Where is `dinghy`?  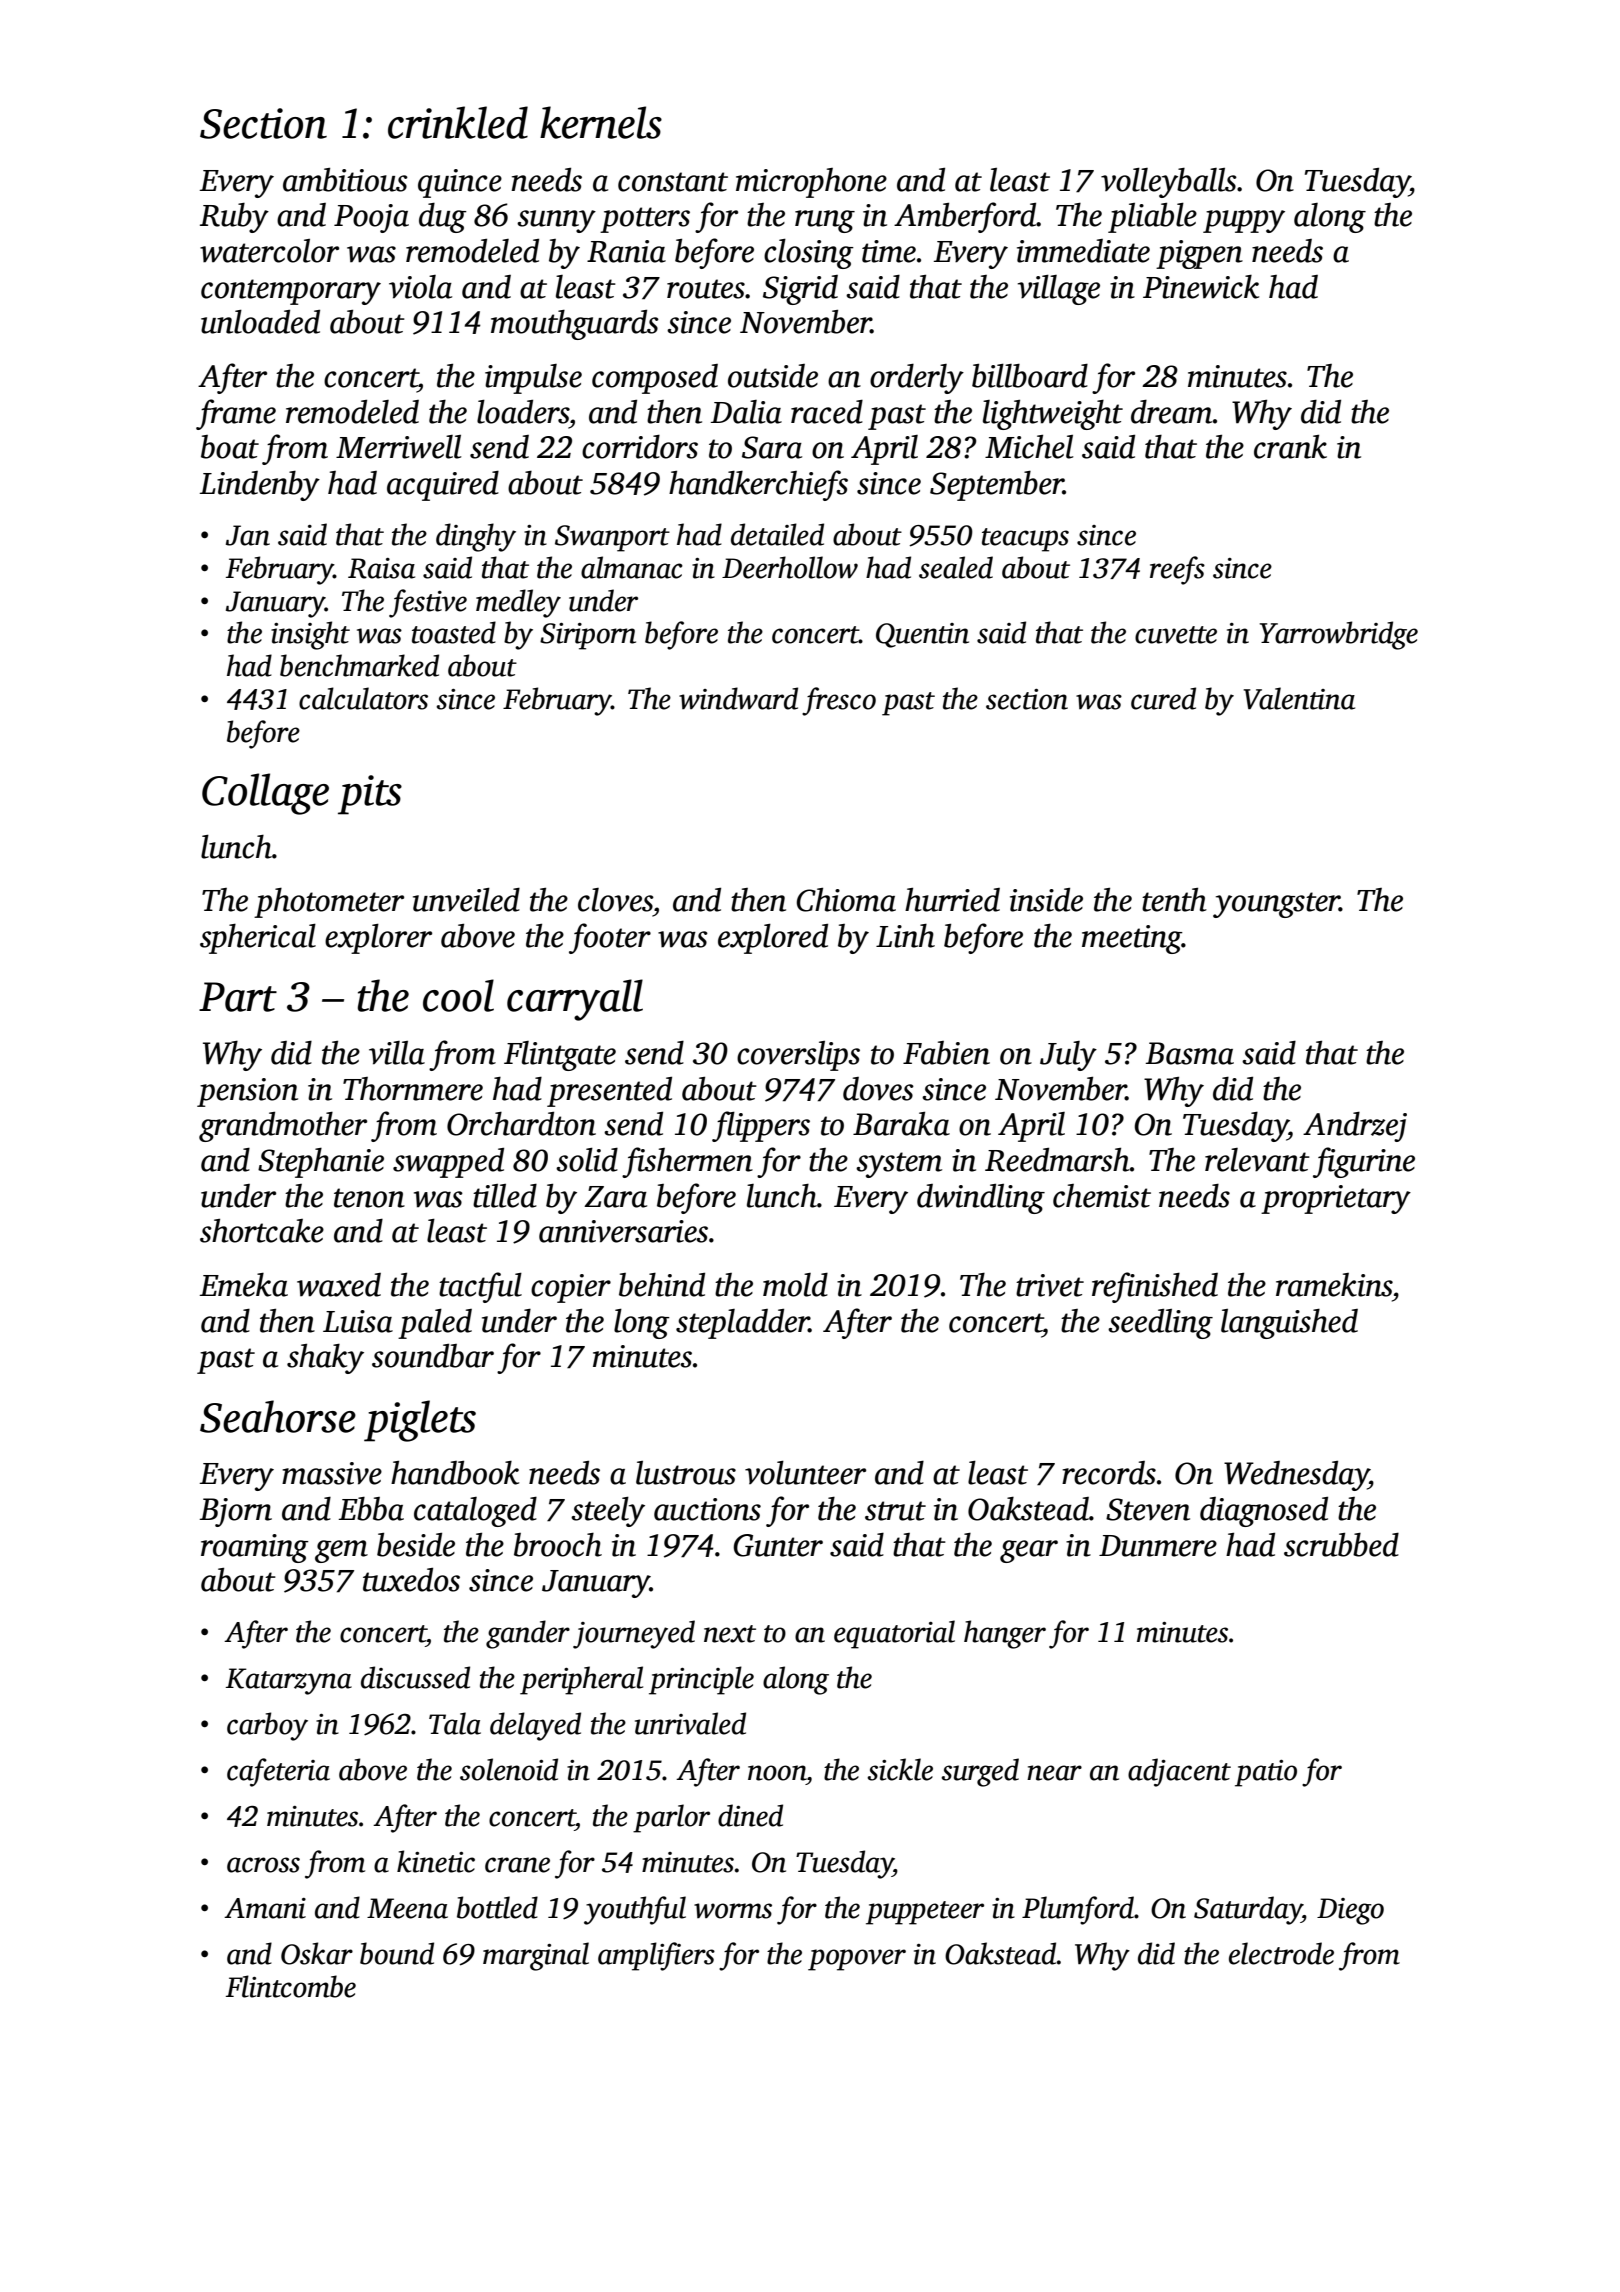
dinghy is located at coordinates (476, 537).
